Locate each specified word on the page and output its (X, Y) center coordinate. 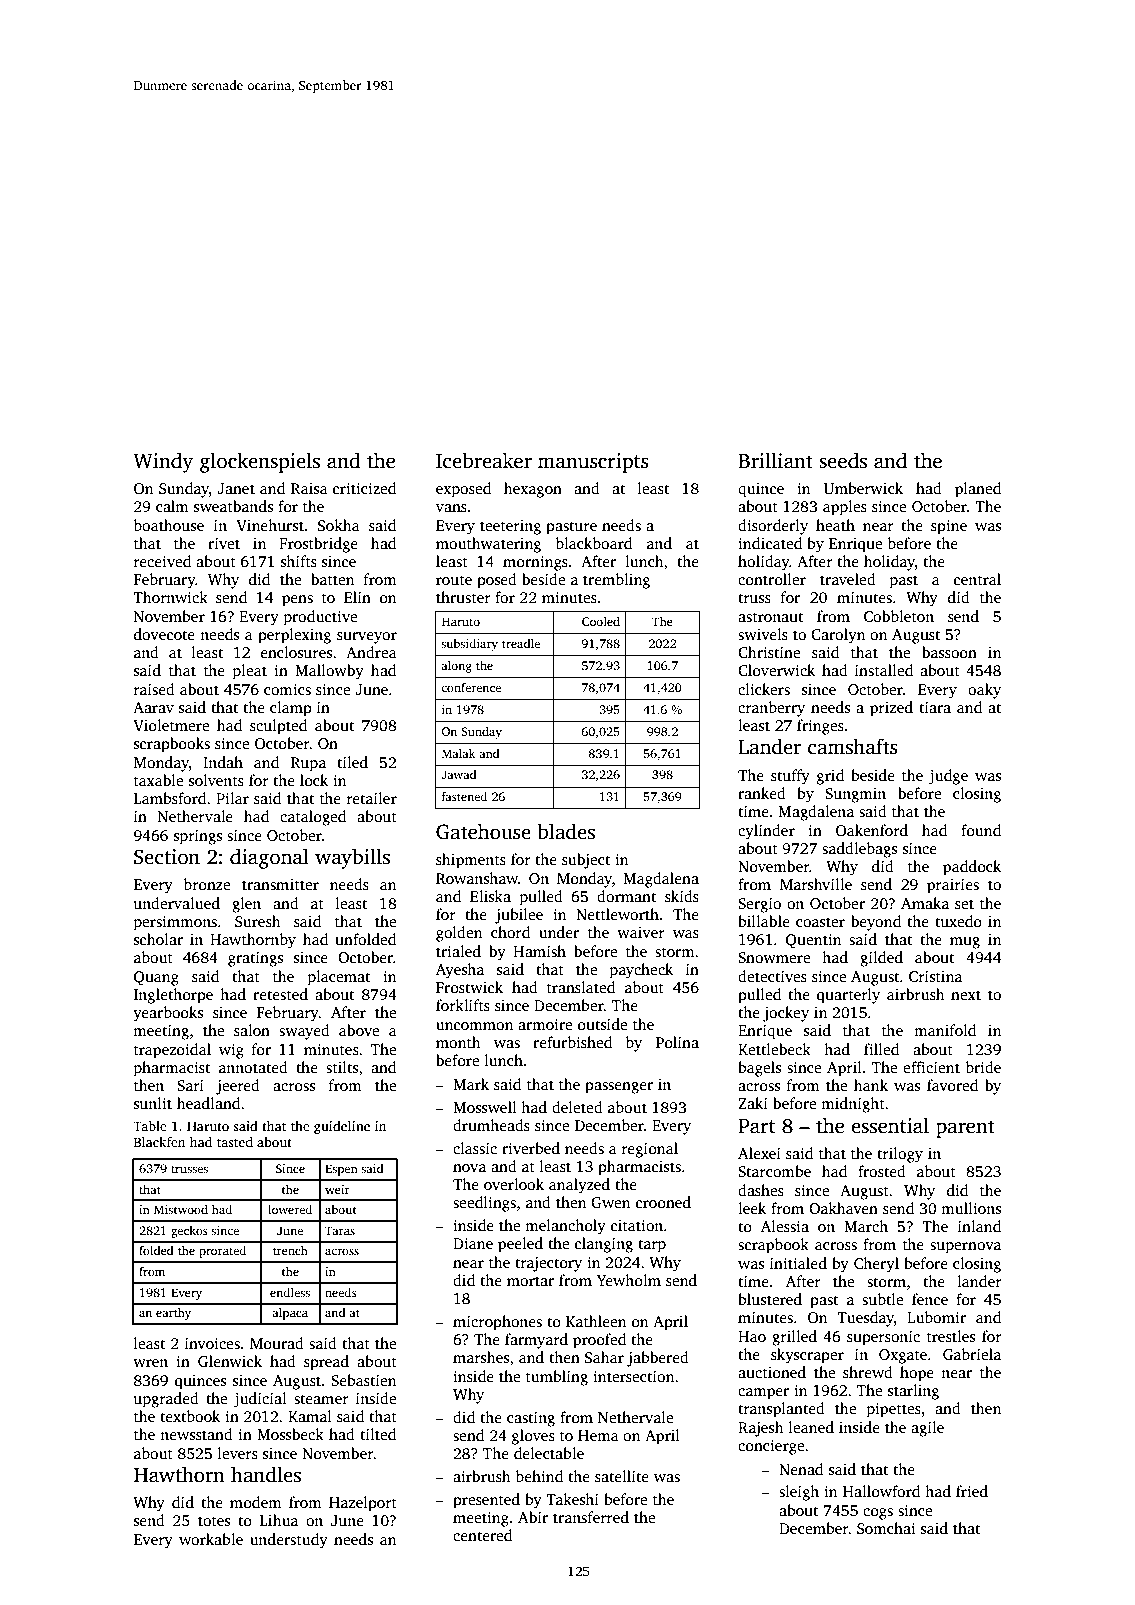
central (977, 579)
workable (211, 1539)
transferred (591, 1517)
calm (172, 506)
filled (881, 1049)
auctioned (772, 1372)
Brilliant (775, 460)
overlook (514, 1184)
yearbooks (168, 1014)
